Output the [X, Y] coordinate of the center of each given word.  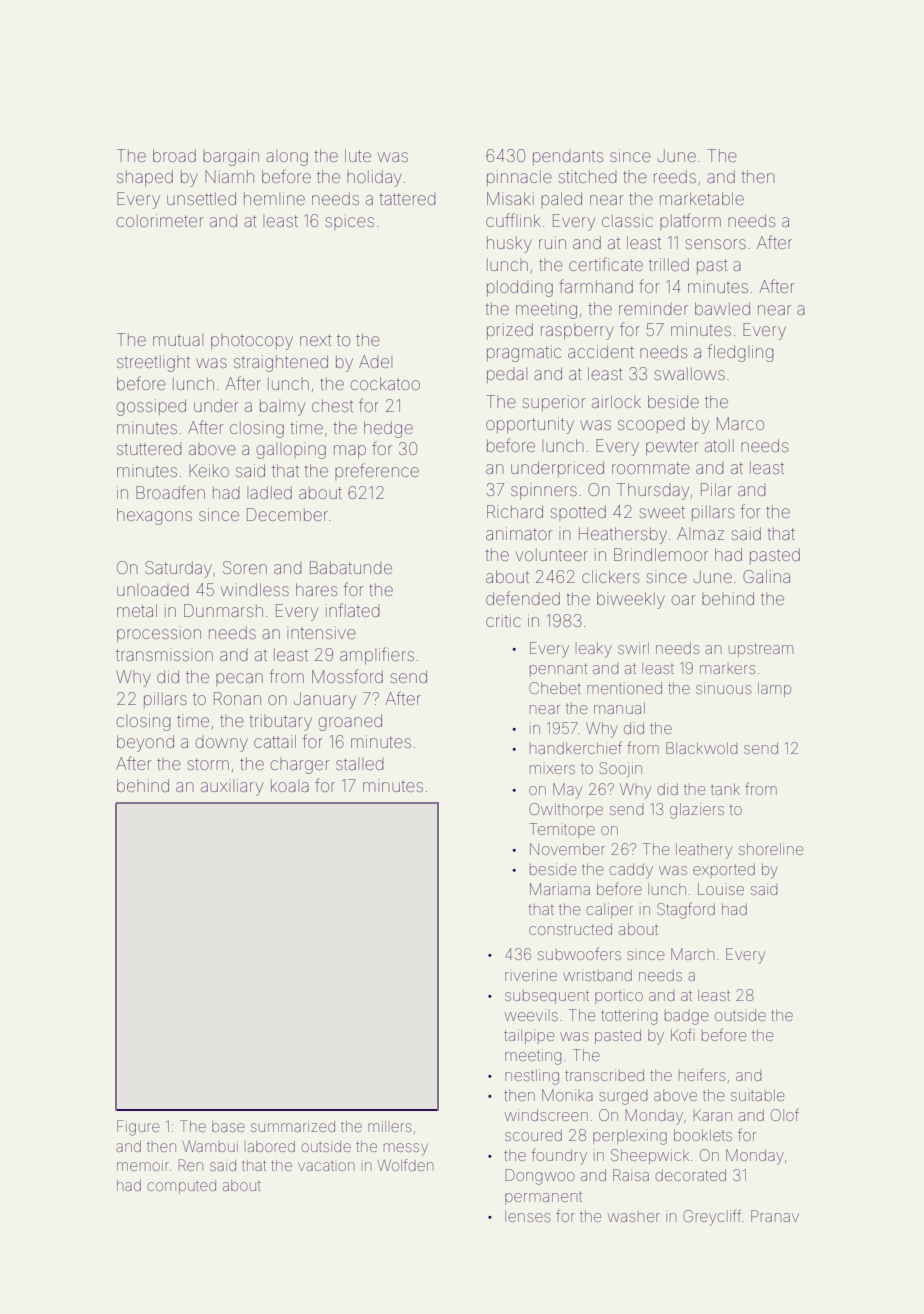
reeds [675, 176]
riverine [531, 975]
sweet [662, 512]
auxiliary [232, 787]
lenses [527, 1216]
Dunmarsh [223, 610]
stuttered [149, 449]
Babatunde [351, 567]
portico [619, 997]
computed [181, 1187]
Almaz [700, 533]
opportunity [530, 425]
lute [358, 155]
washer [634, 1217]
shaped [145, 178]
